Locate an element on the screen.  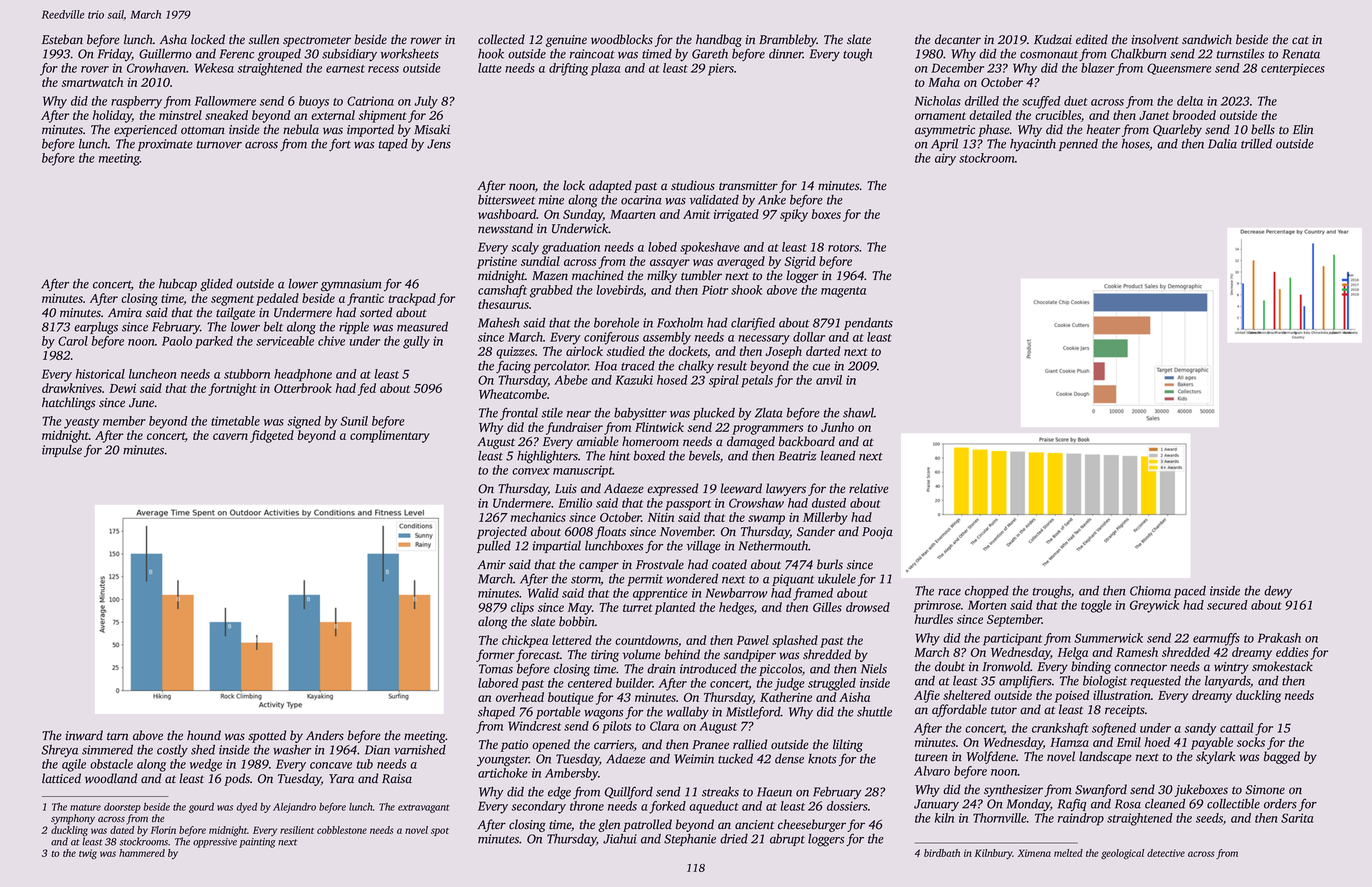
holiday is located at coordinates (112, 116).
